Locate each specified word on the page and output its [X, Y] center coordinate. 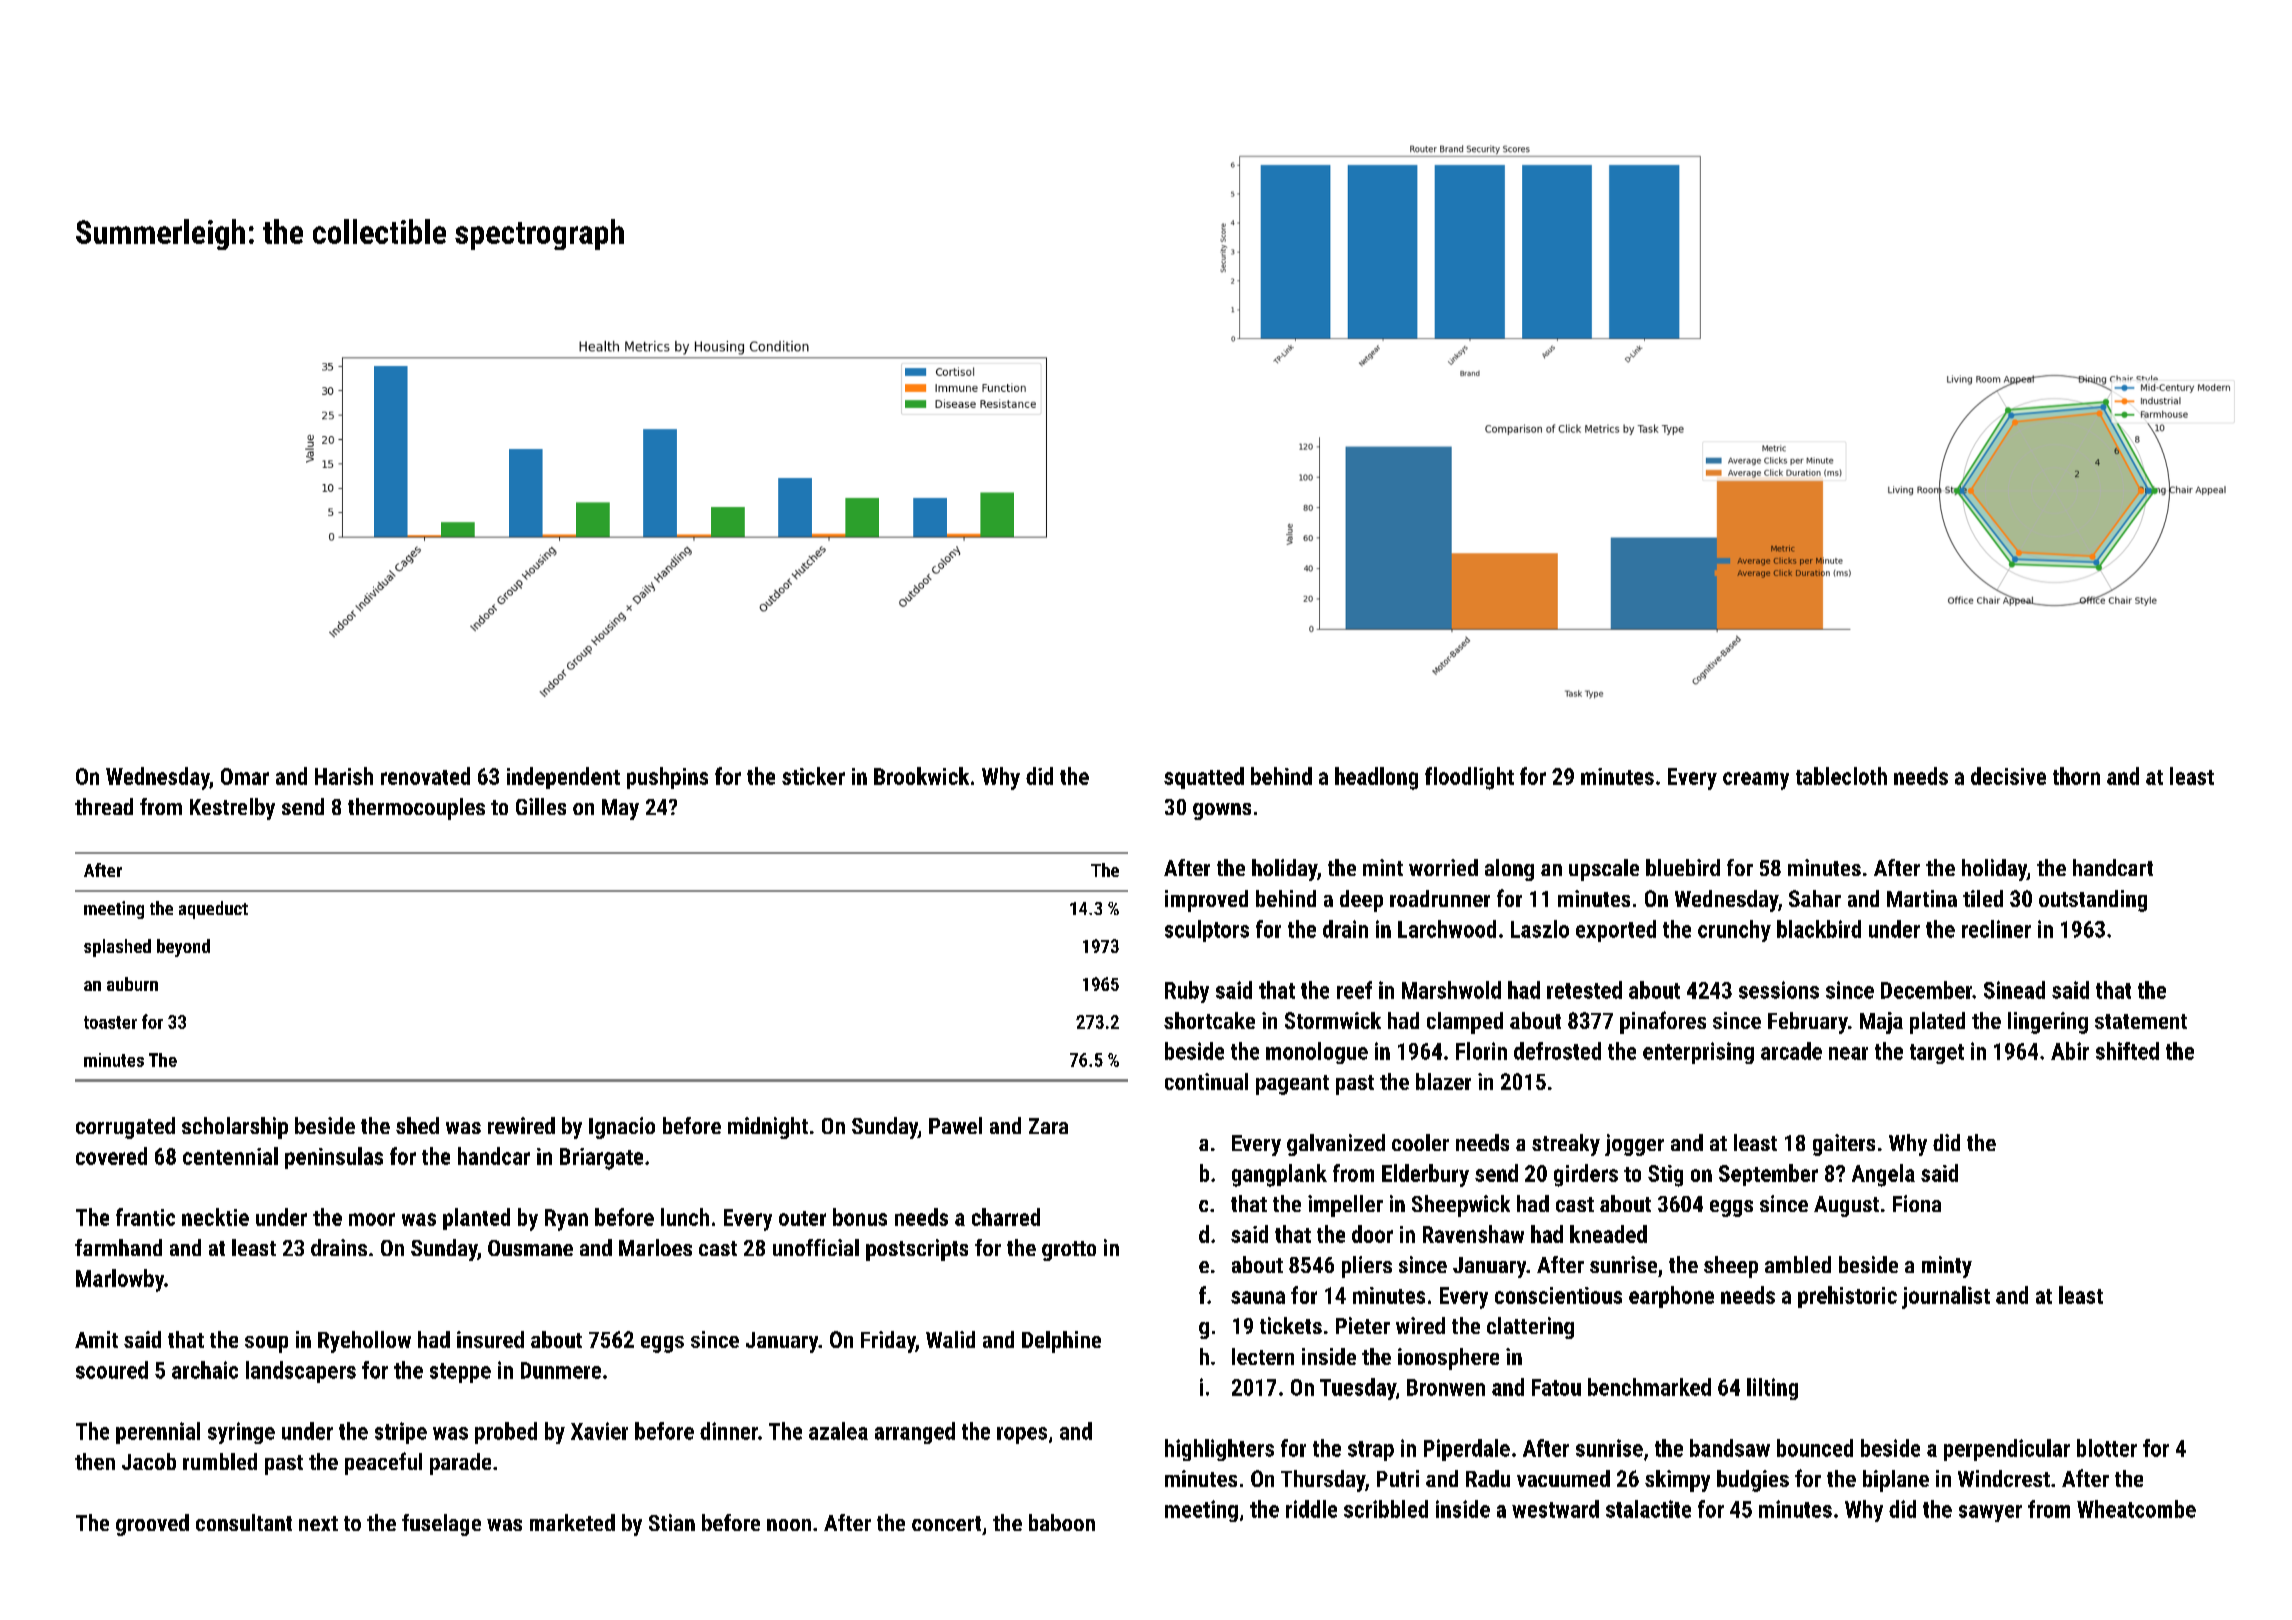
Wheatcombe [2136, 1509]
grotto [1069, 1251]
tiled [1983, 898]
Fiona [1917, 1203]
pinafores [1663, 1022]
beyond [183, 948]
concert [946, 1523]
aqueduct [213, 910]
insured [490, 1339]
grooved [152, 1525]
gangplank [1279, 1175]
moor [372, 1219]
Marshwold [1451, 990]
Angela [1883, 1175]
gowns [1222, 811]
